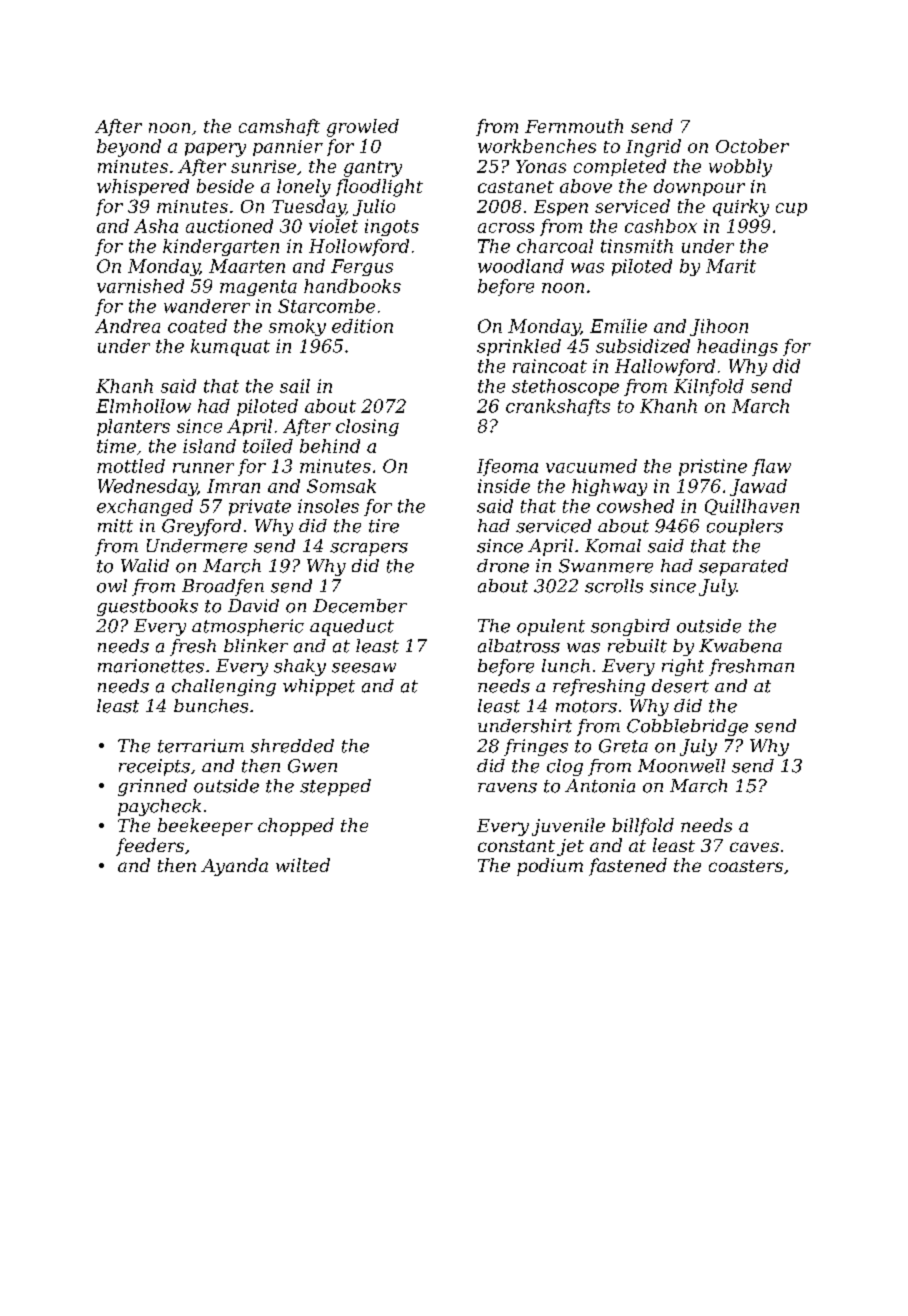 The height and width of the document is (1316, 908). What do you see at coordinates (303, 865) in the document?
I see `wilted` at bounding box center [303, 865].
